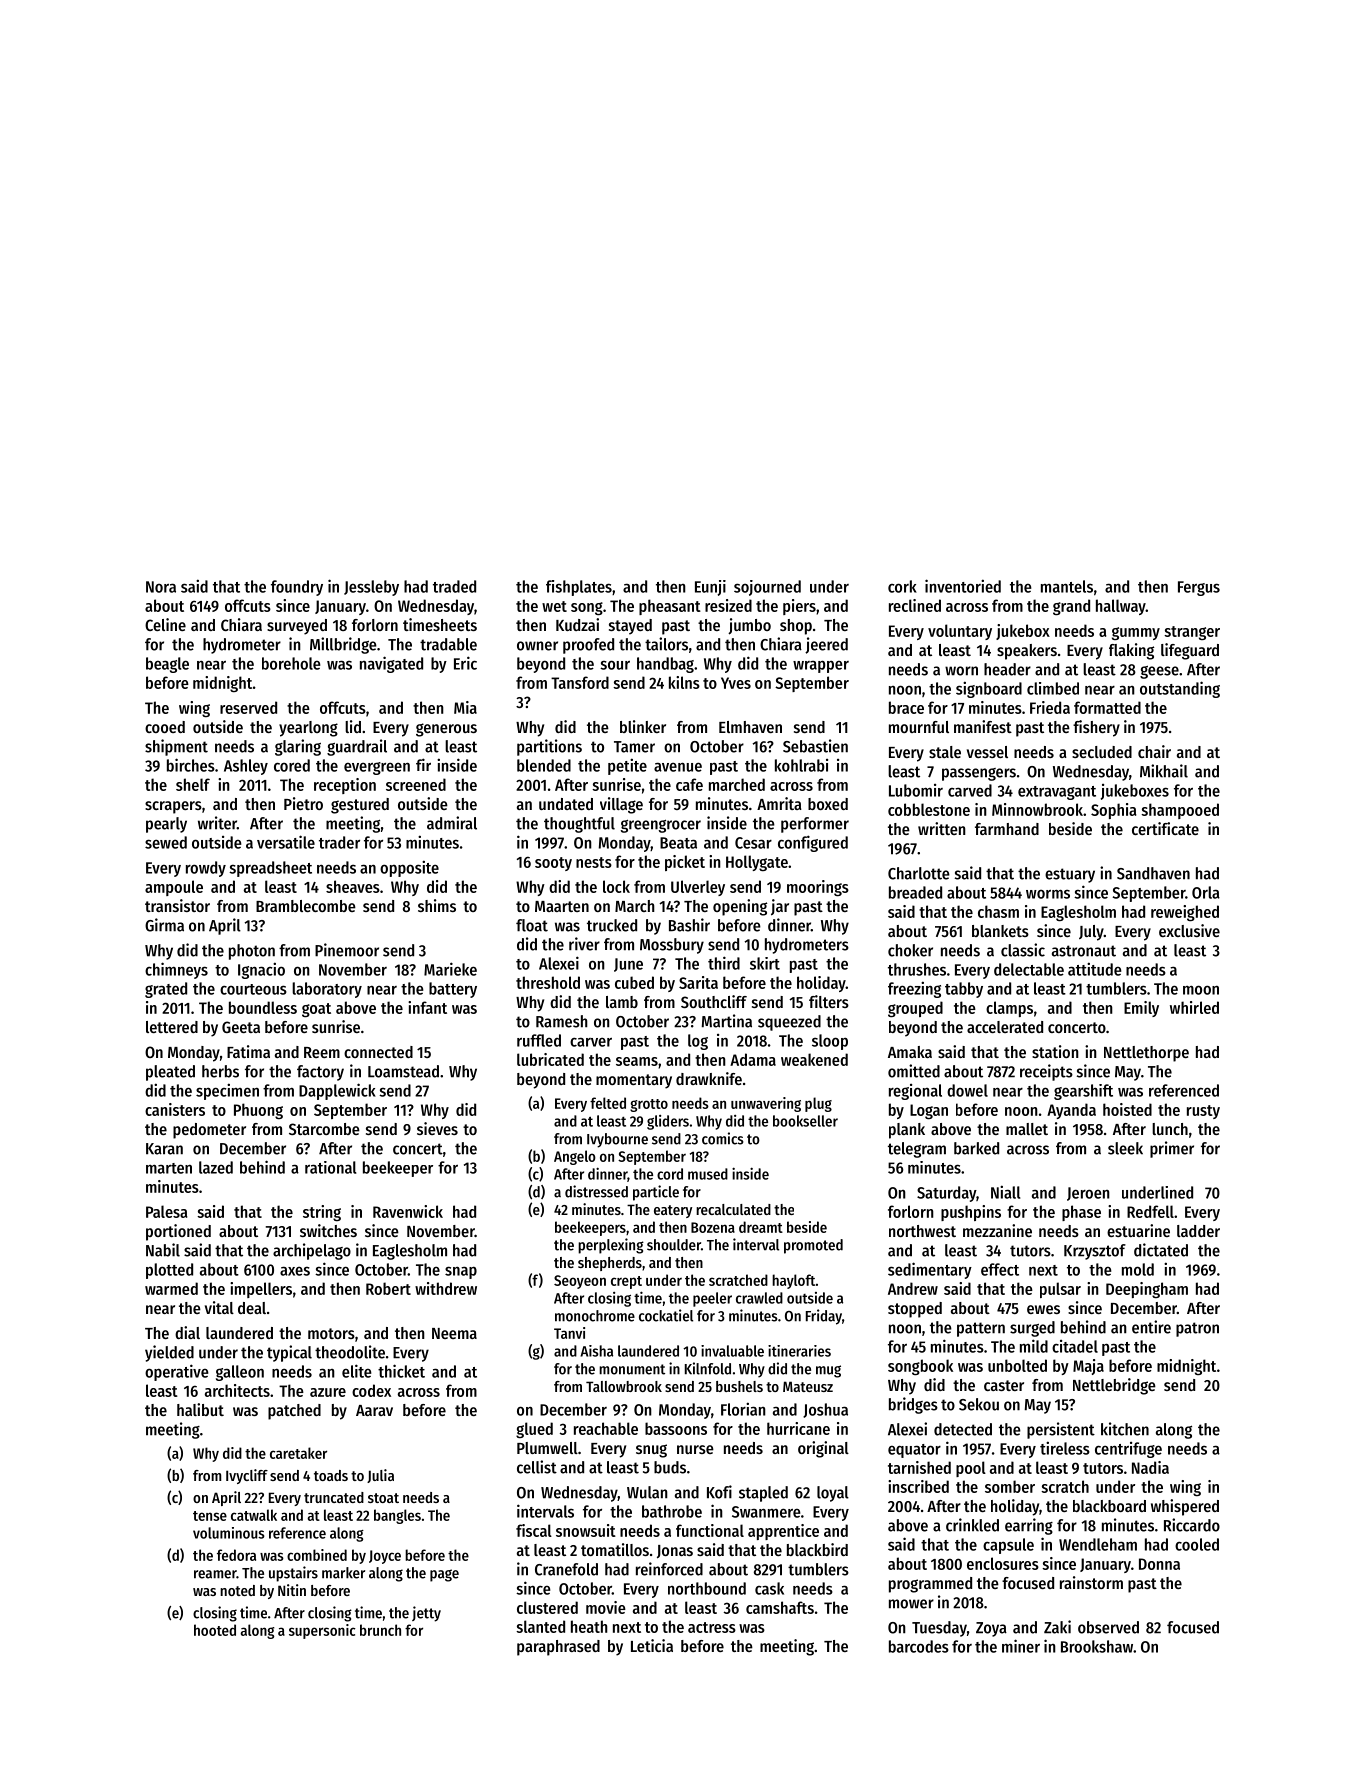 The image size is (1365, 1766). I want to click on Deepingham, so click(1147, 1290).
